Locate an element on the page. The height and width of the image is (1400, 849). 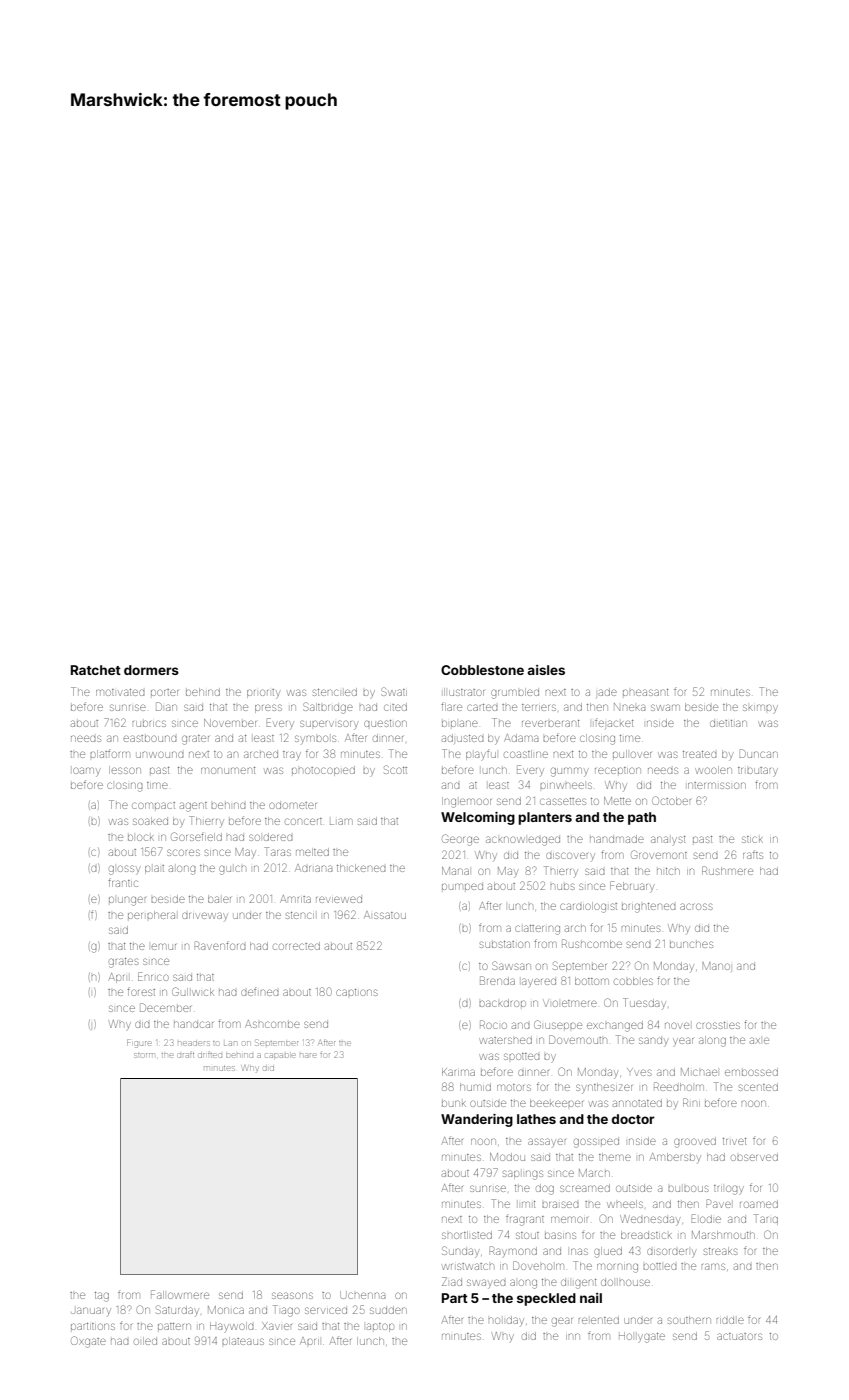
Yves is located at coordinates (639, 1072).
